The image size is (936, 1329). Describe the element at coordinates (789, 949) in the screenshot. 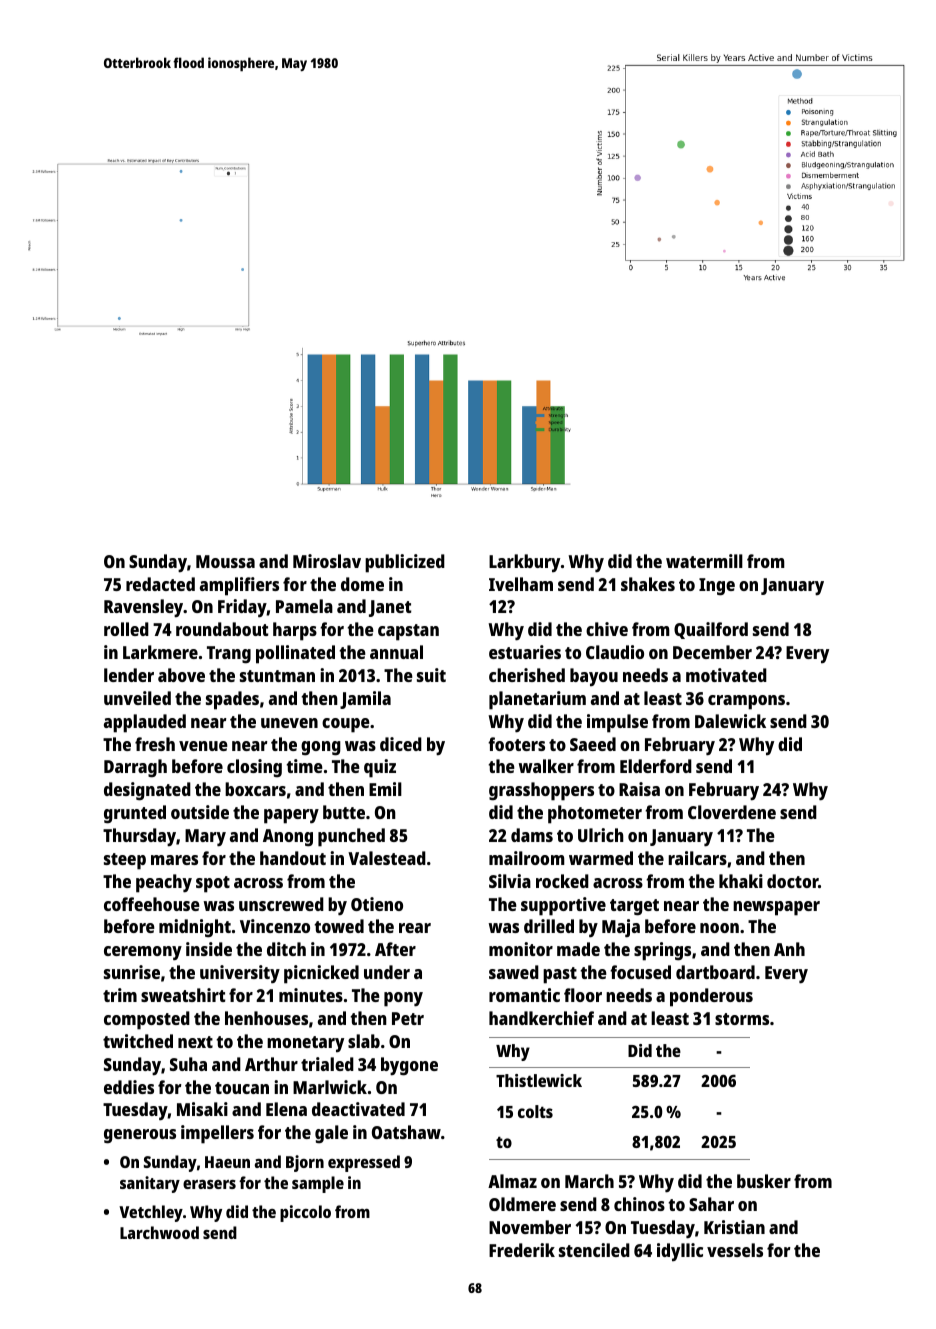

I see `Anh` at that location.
